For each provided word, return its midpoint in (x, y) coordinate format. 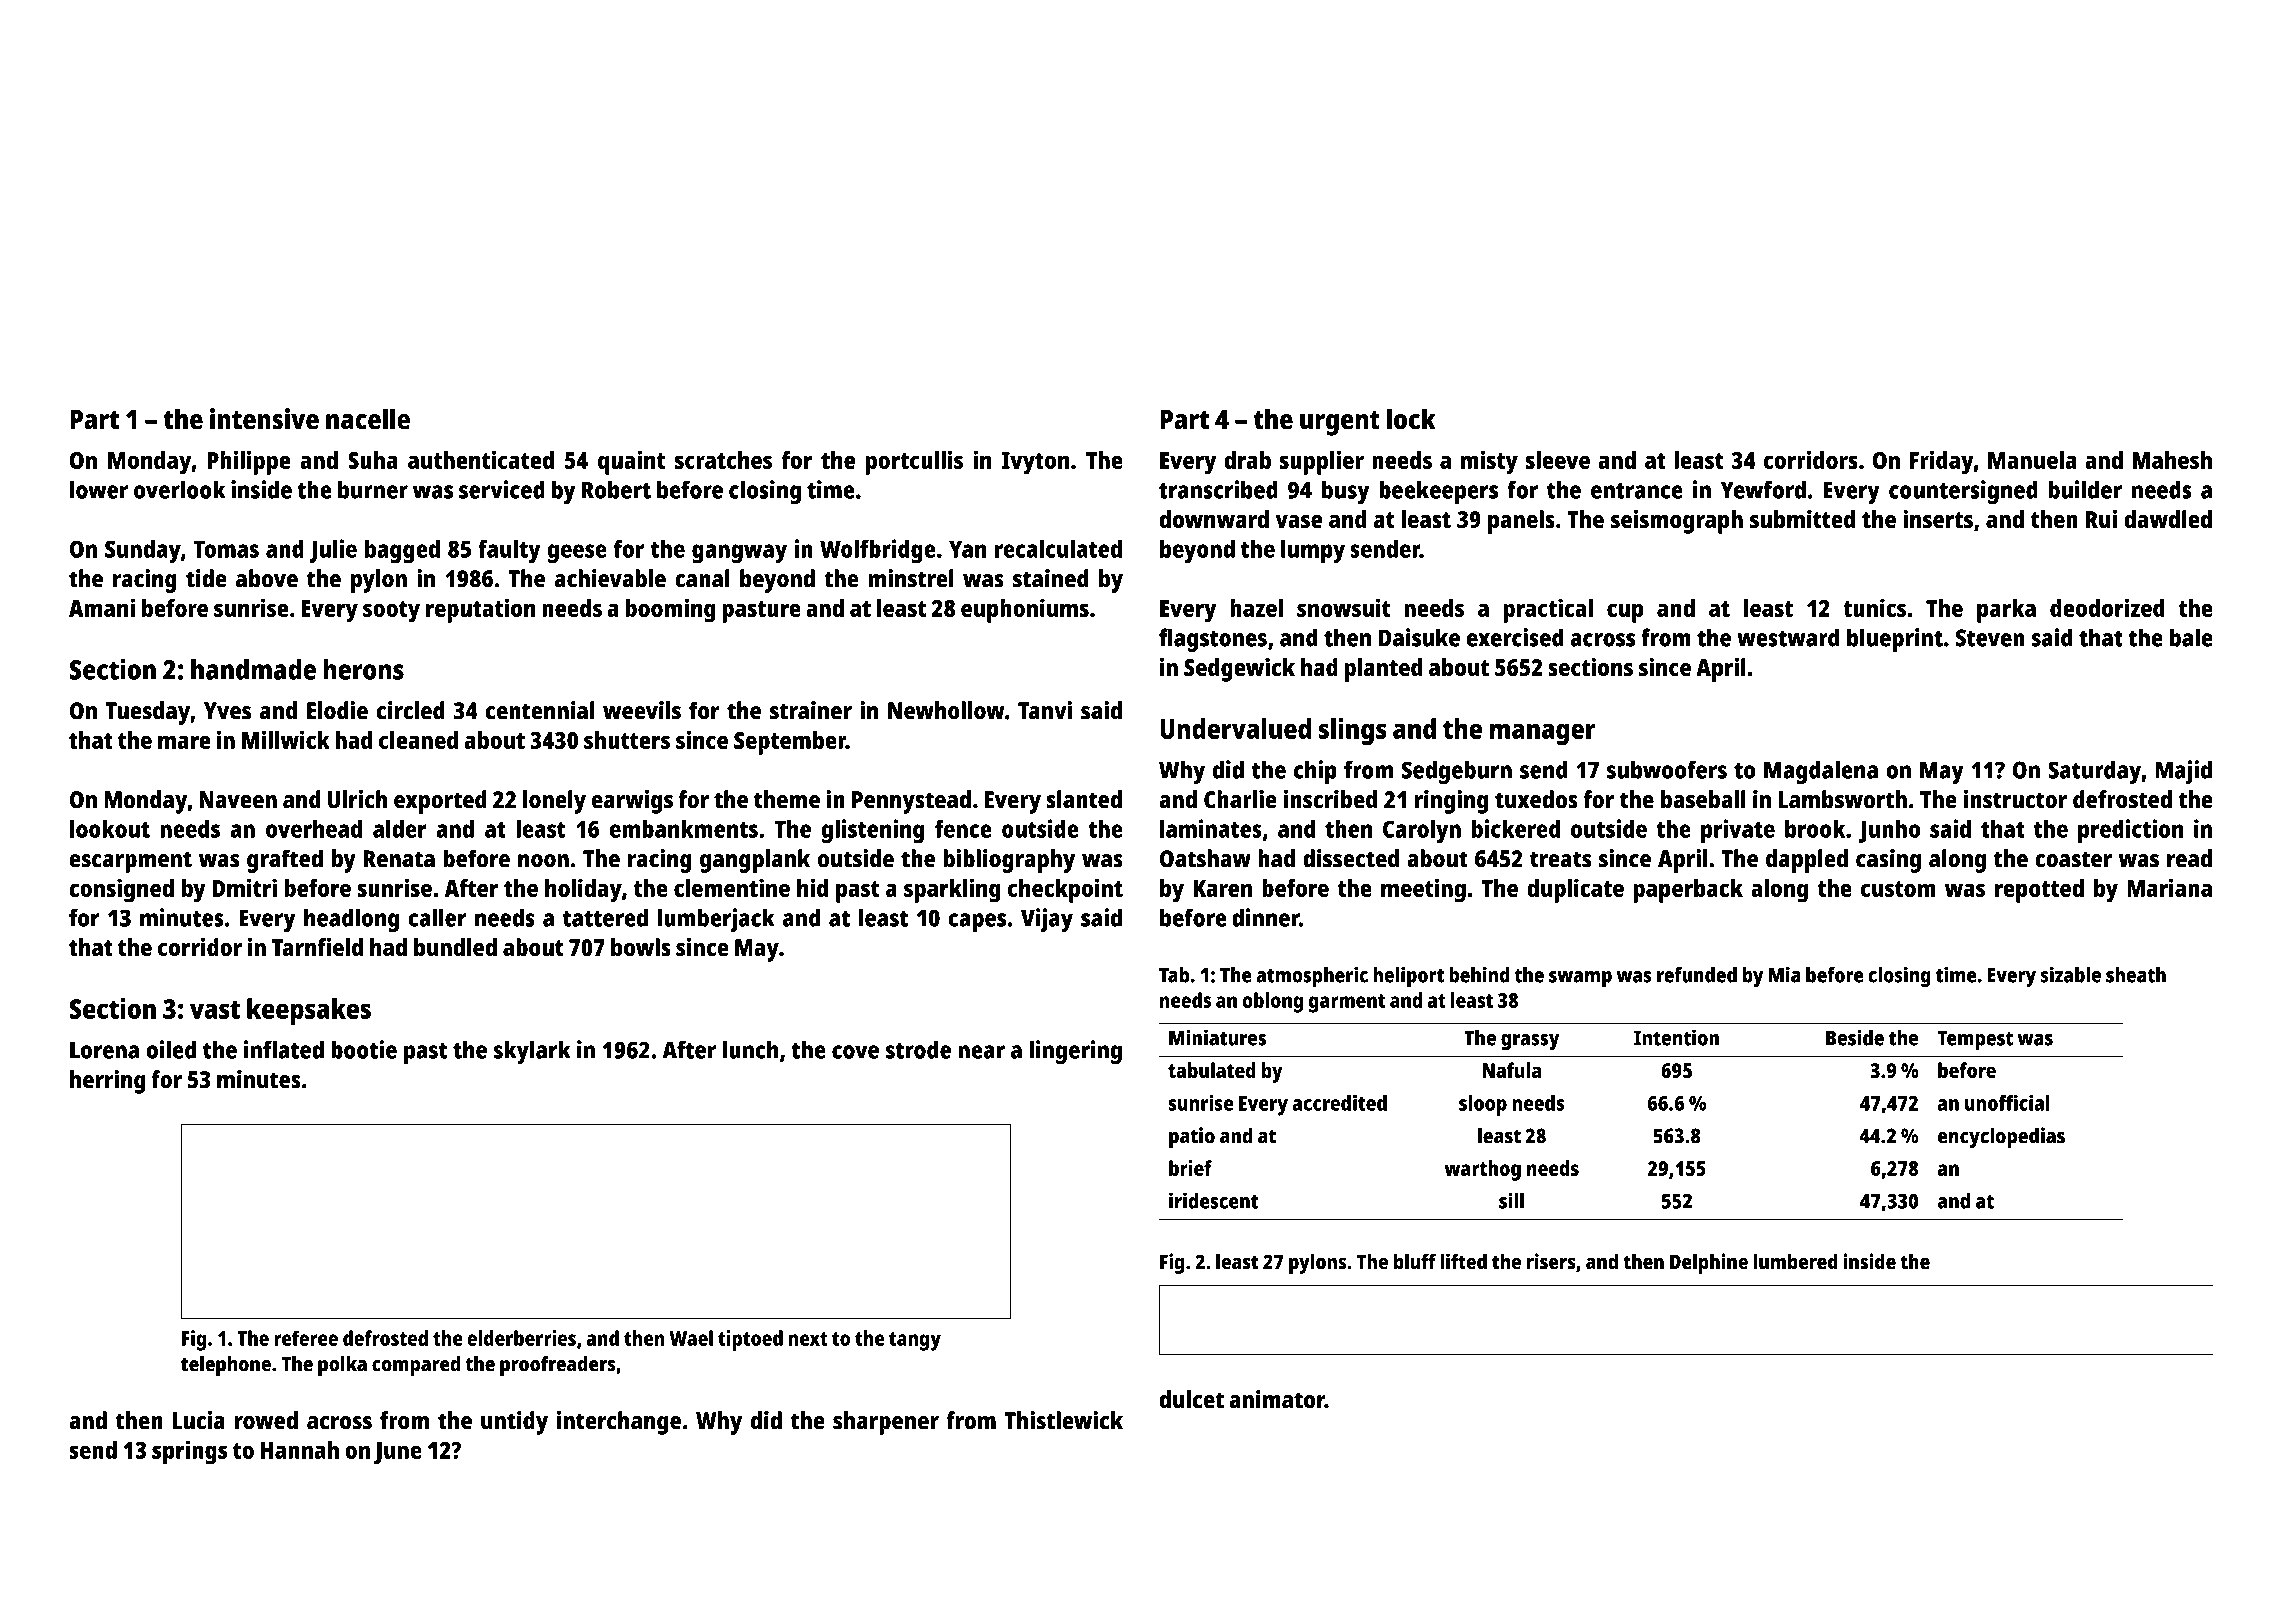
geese (577, 553)
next (808, 1339)
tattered (605, 917)
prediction (2130, 831)
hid (812, 887)
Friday (1942, 462)
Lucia (198, 1420)
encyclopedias (2001, 1137)
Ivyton (1035, 463)
